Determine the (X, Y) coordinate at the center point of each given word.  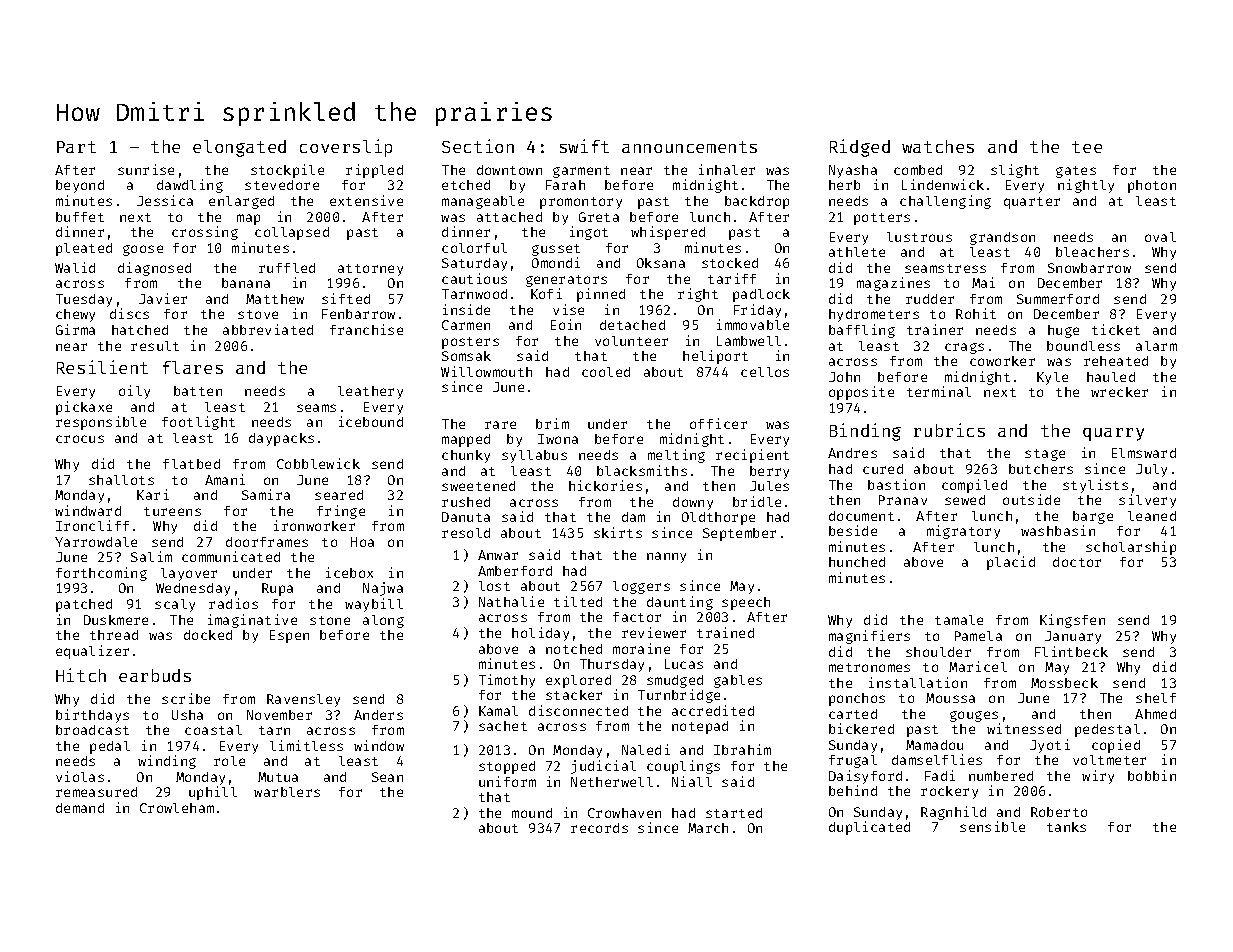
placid (1011, 563)
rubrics (949, 430)
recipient (752, 456)
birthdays (92, 716)
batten (198, 391)
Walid (75, 267)
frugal (853, 761)
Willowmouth (486, 371)
